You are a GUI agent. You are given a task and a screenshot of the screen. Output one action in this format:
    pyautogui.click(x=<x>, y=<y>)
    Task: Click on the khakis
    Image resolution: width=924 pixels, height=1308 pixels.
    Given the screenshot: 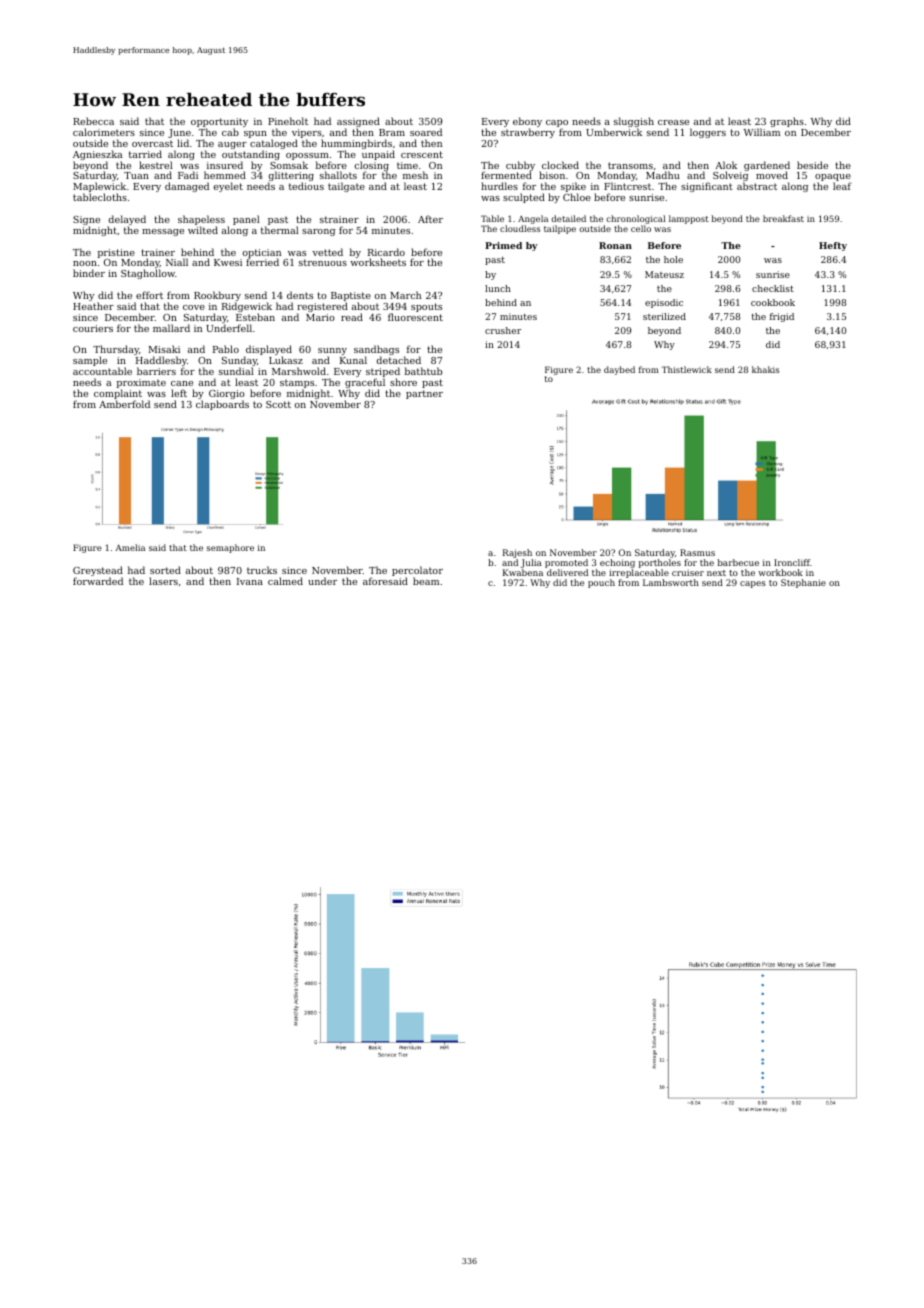 What is the action you would take?
    pyautogui.click(x=765, y=369)
